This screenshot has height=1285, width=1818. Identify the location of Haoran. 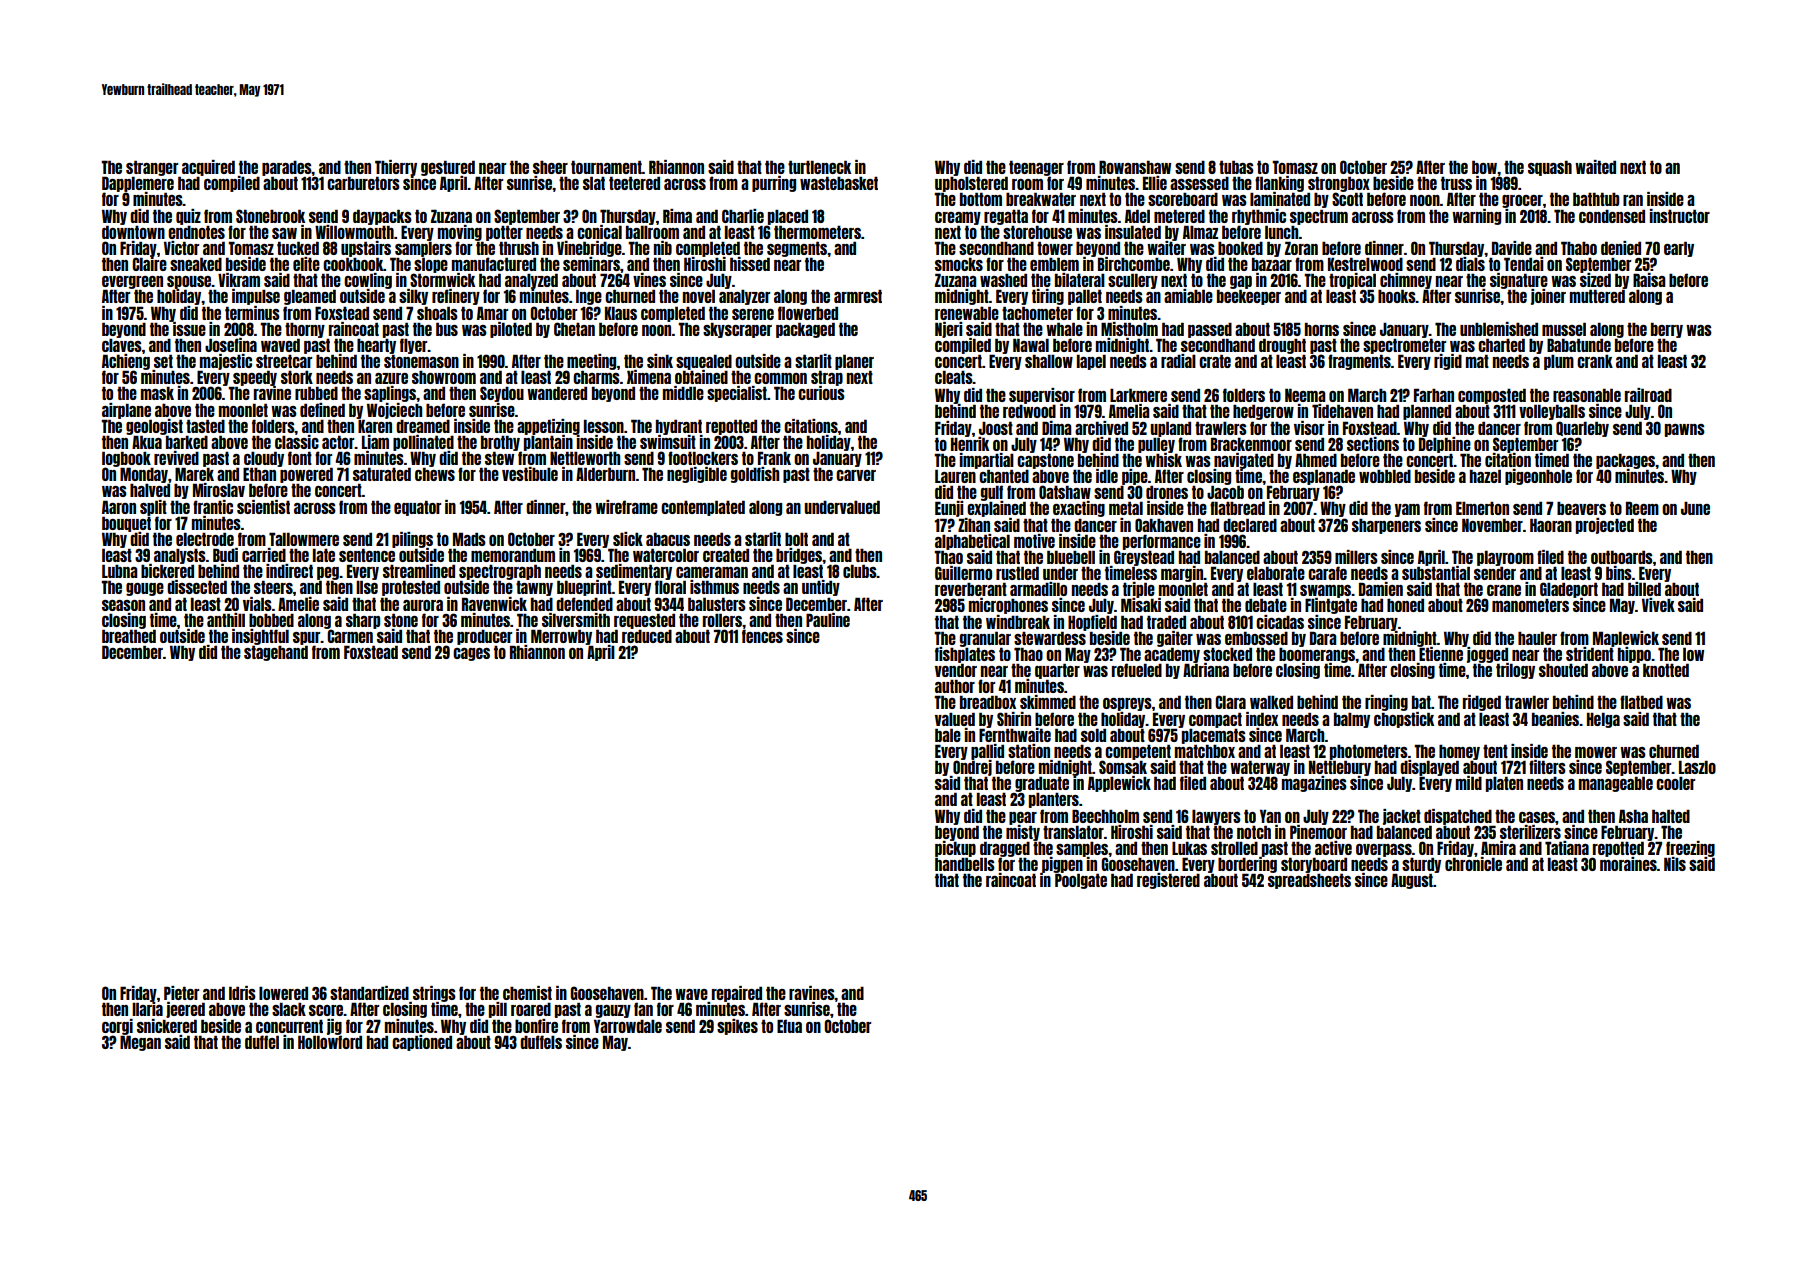
(1551, 525).
